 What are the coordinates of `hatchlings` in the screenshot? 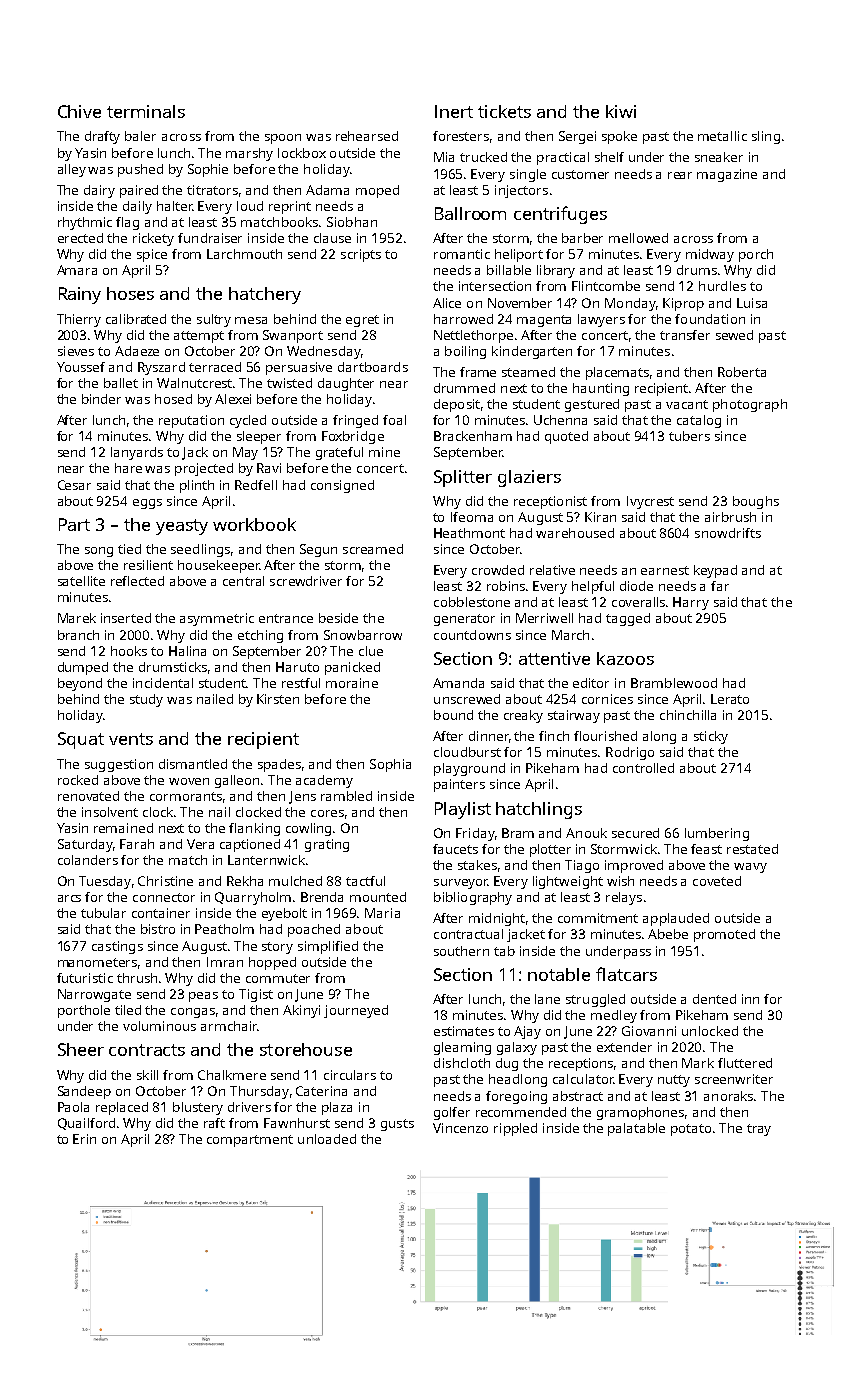 It's located at (539, 810).
